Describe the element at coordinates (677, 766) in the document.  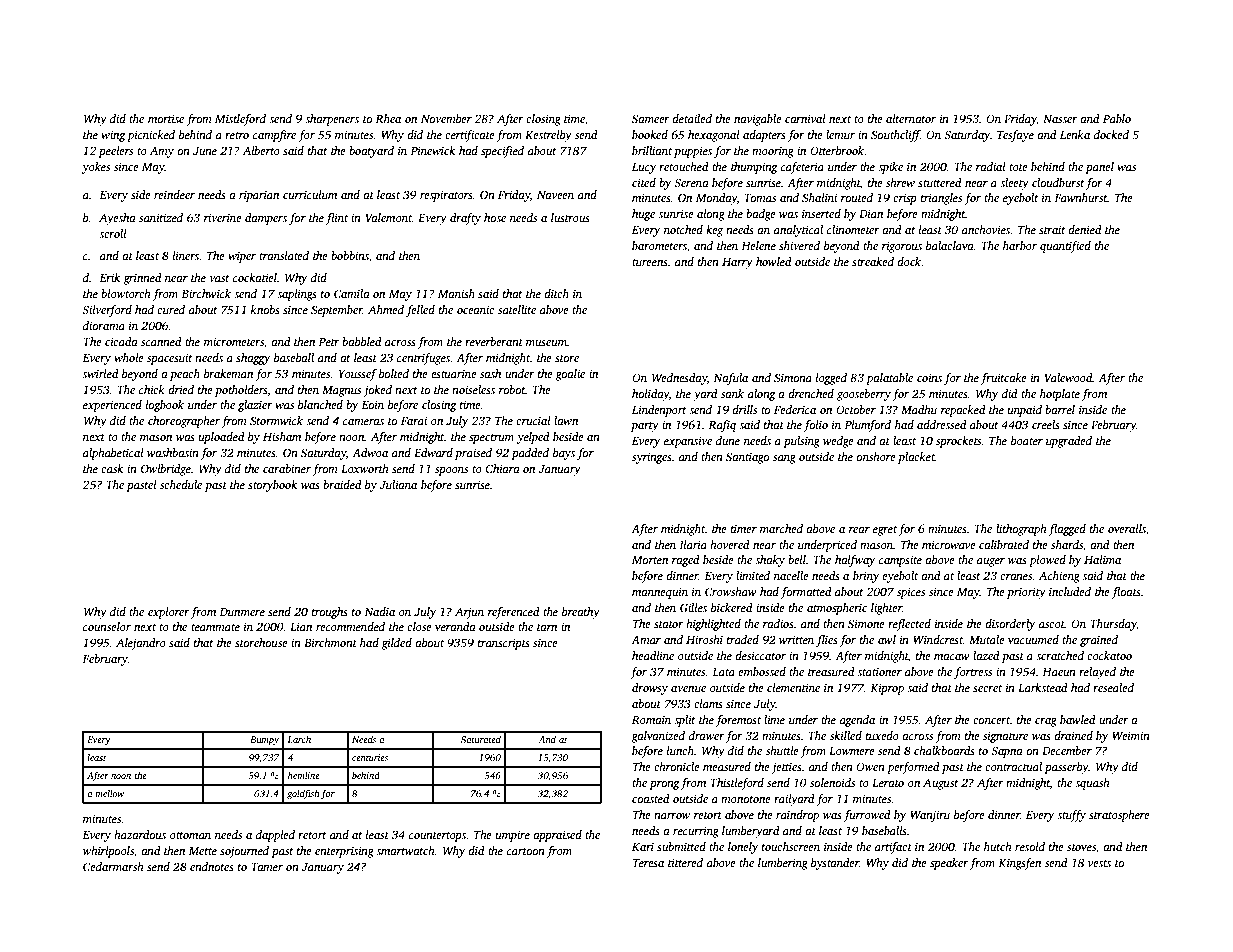
I see `chronicle` at that location.
